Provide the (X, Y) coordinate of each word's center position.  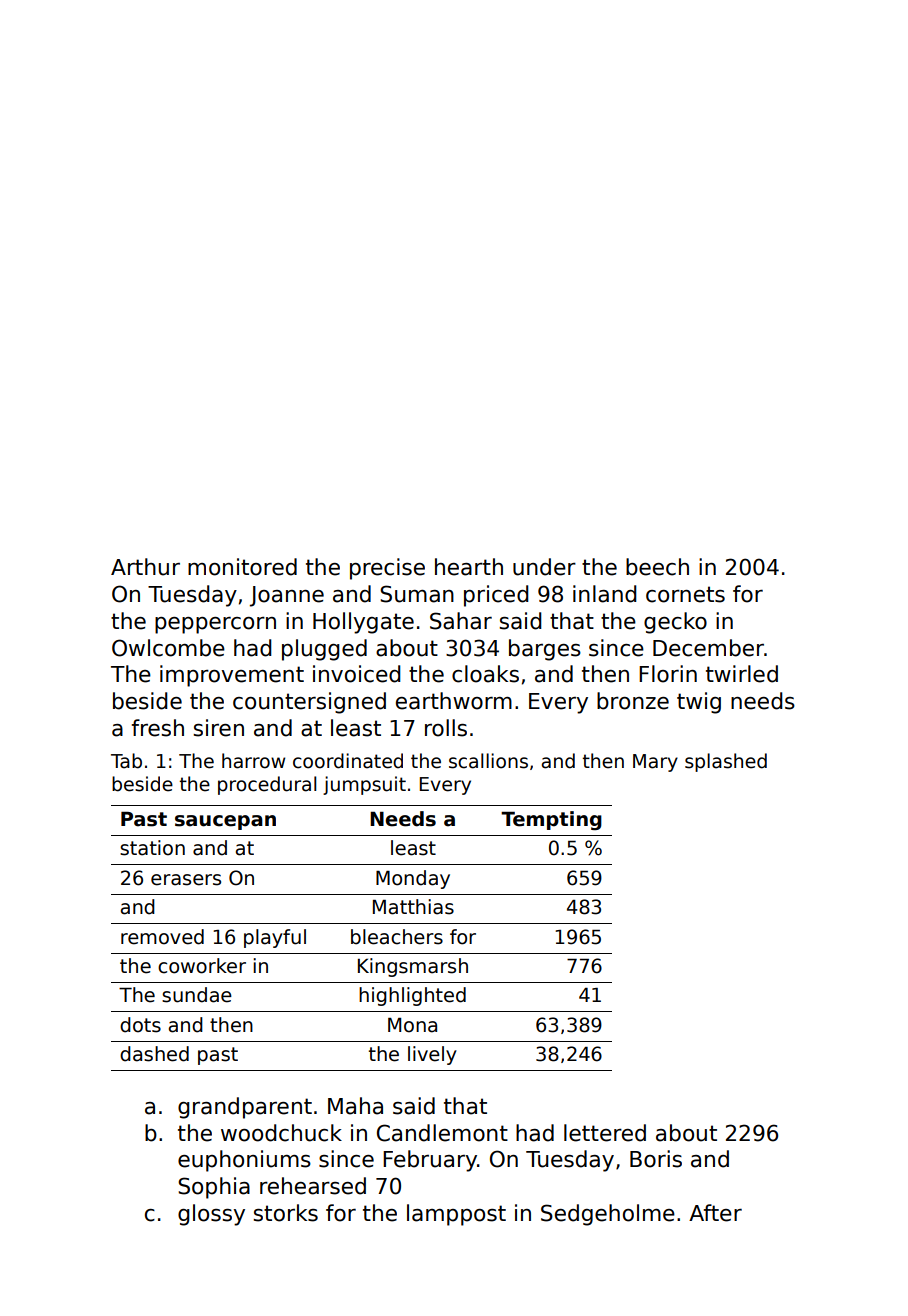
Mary (655, 763)
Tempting (551, 820)
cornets (685, 594)
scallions (488, 761)
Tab (126, 761)
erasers (186, 880)
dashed (154, 1054)
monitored (242, 567)
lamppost (456, 1215)
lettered (605, 1133)
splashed (726, 762)
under (544, 567)
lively (432, 1055)
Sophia (214, 1188)
